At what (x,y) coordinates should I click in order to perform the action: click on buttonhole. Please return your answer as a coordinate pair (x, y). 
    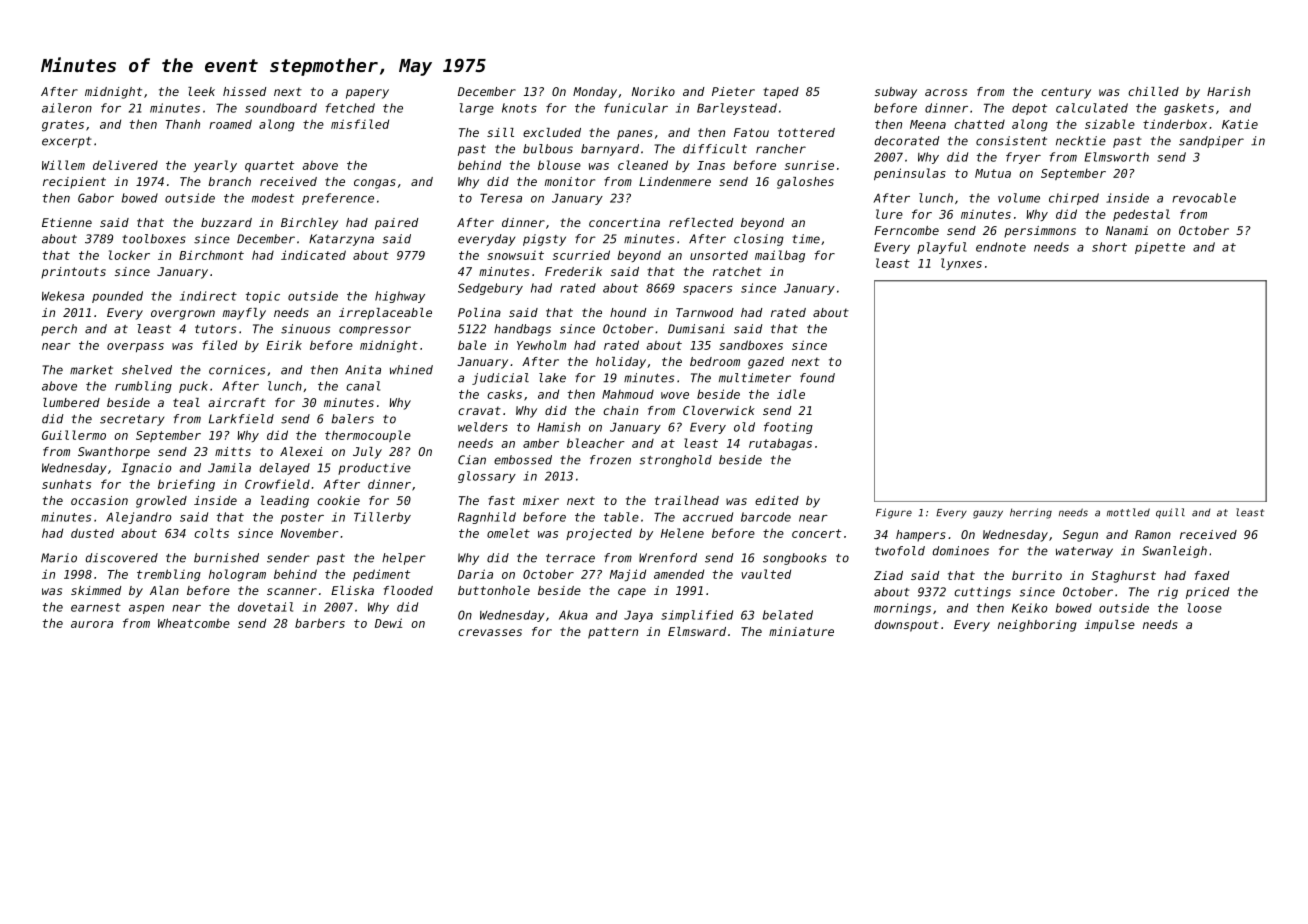
    Looking at the image, I should click on (494, 590).
